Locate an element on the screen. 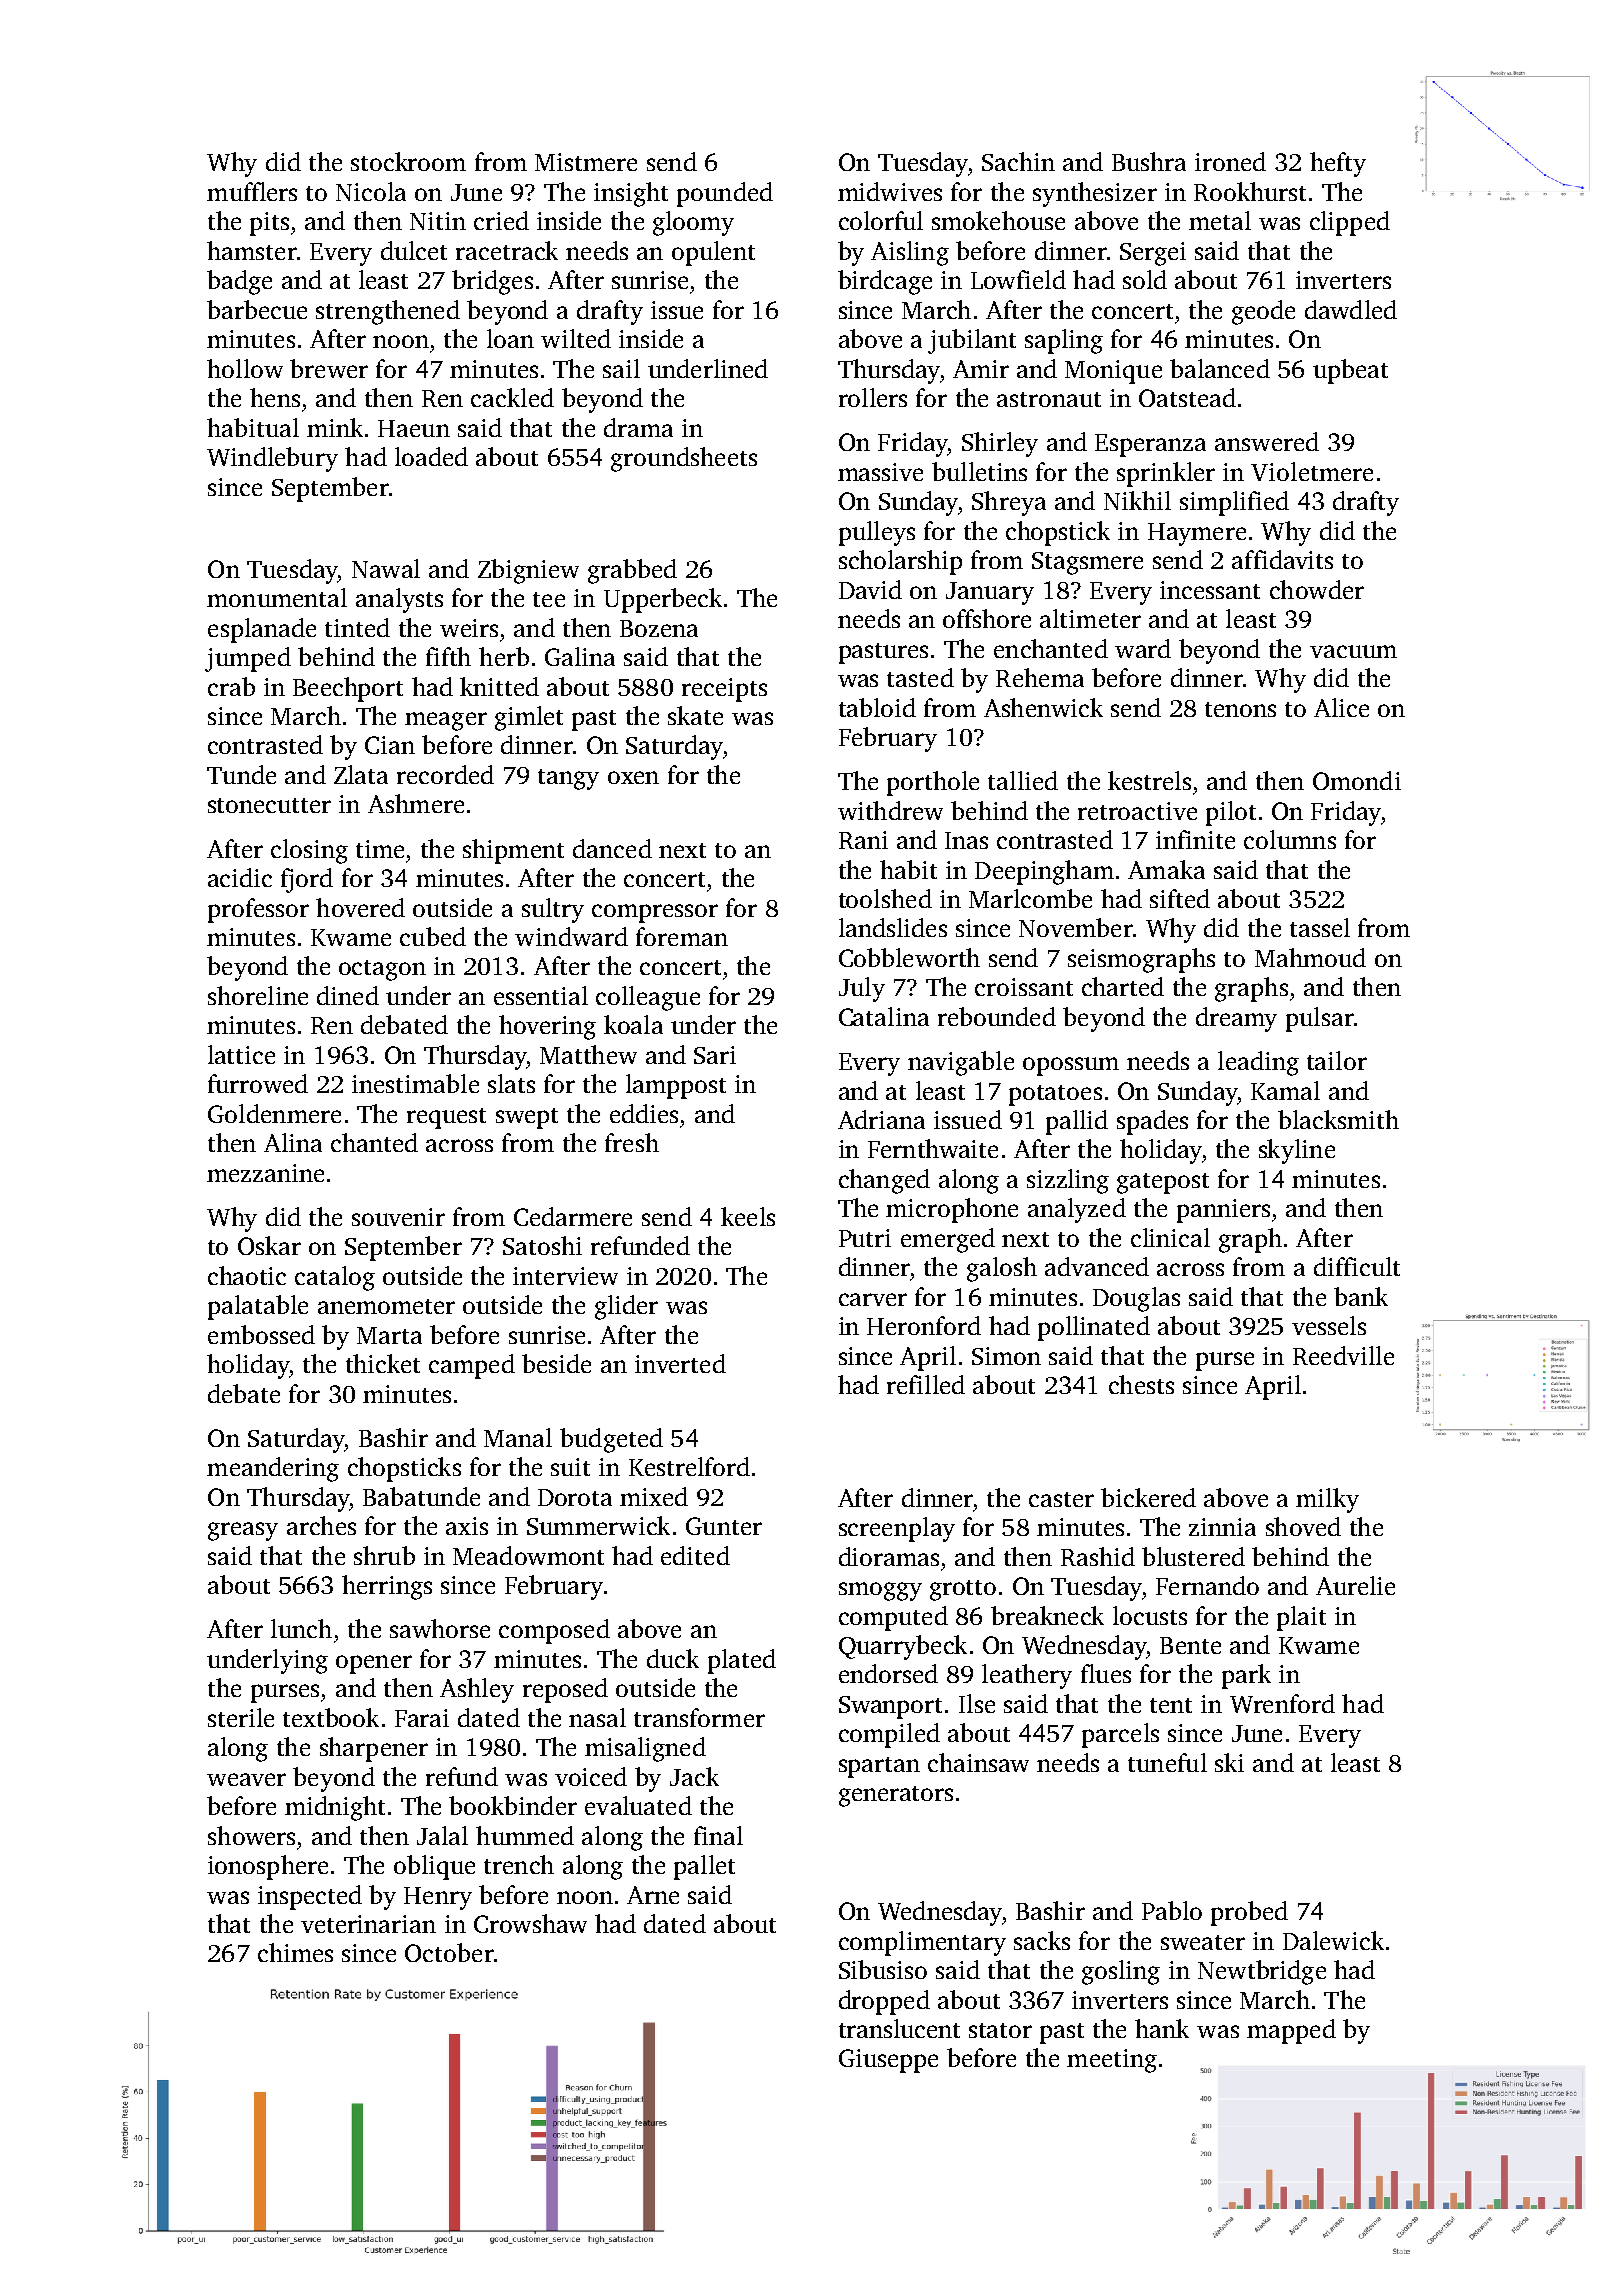 The height and width of the screenshot is (2292, 1620). Stagsmere is located at coordinates (1087, 563).
